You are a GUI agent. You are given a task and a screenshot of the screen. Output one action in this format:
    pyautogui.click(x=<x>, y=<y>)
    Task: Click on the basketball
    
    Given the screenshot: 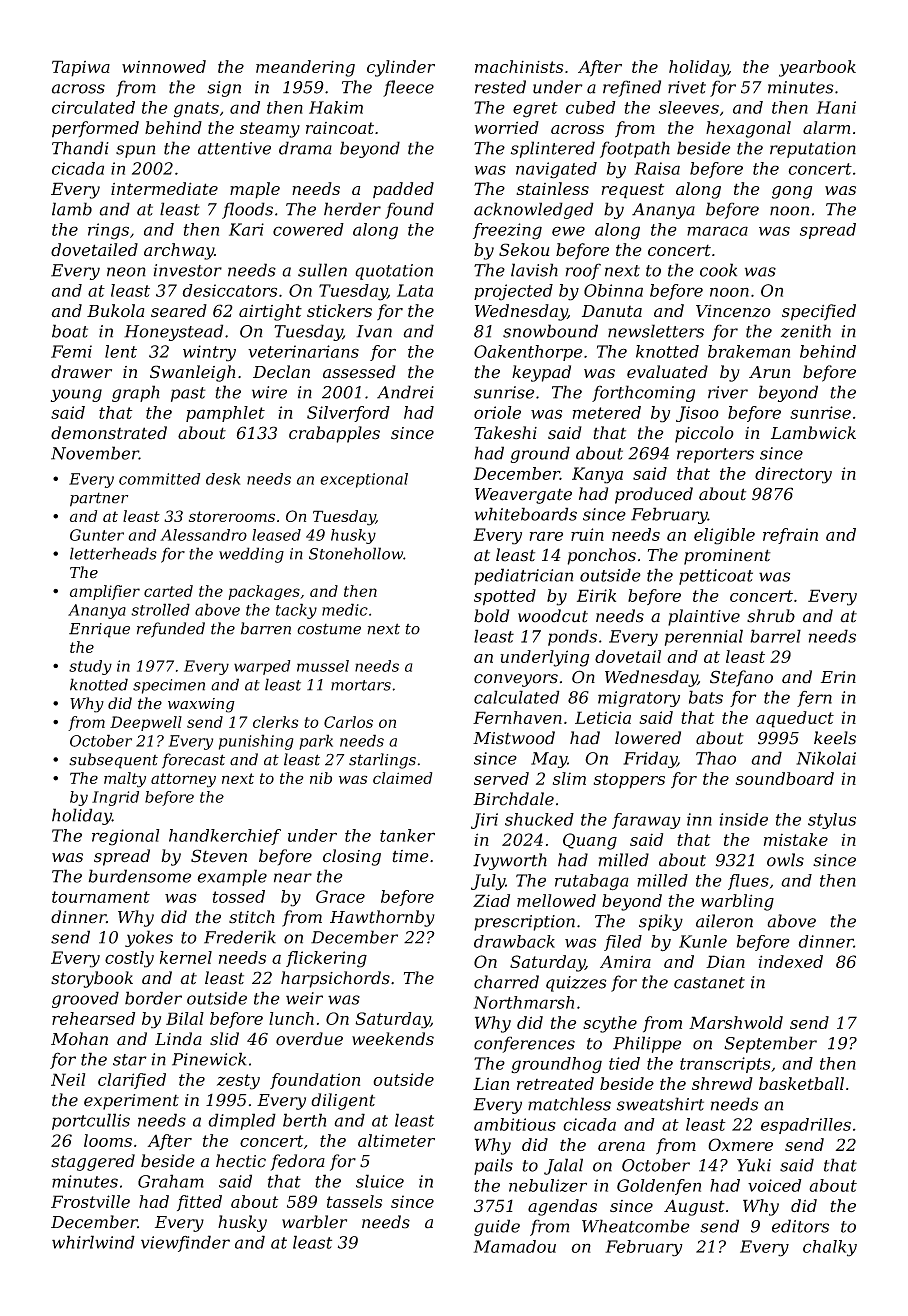 What is the action you would take?
    pyautogui.click(x=801, y=1083)
